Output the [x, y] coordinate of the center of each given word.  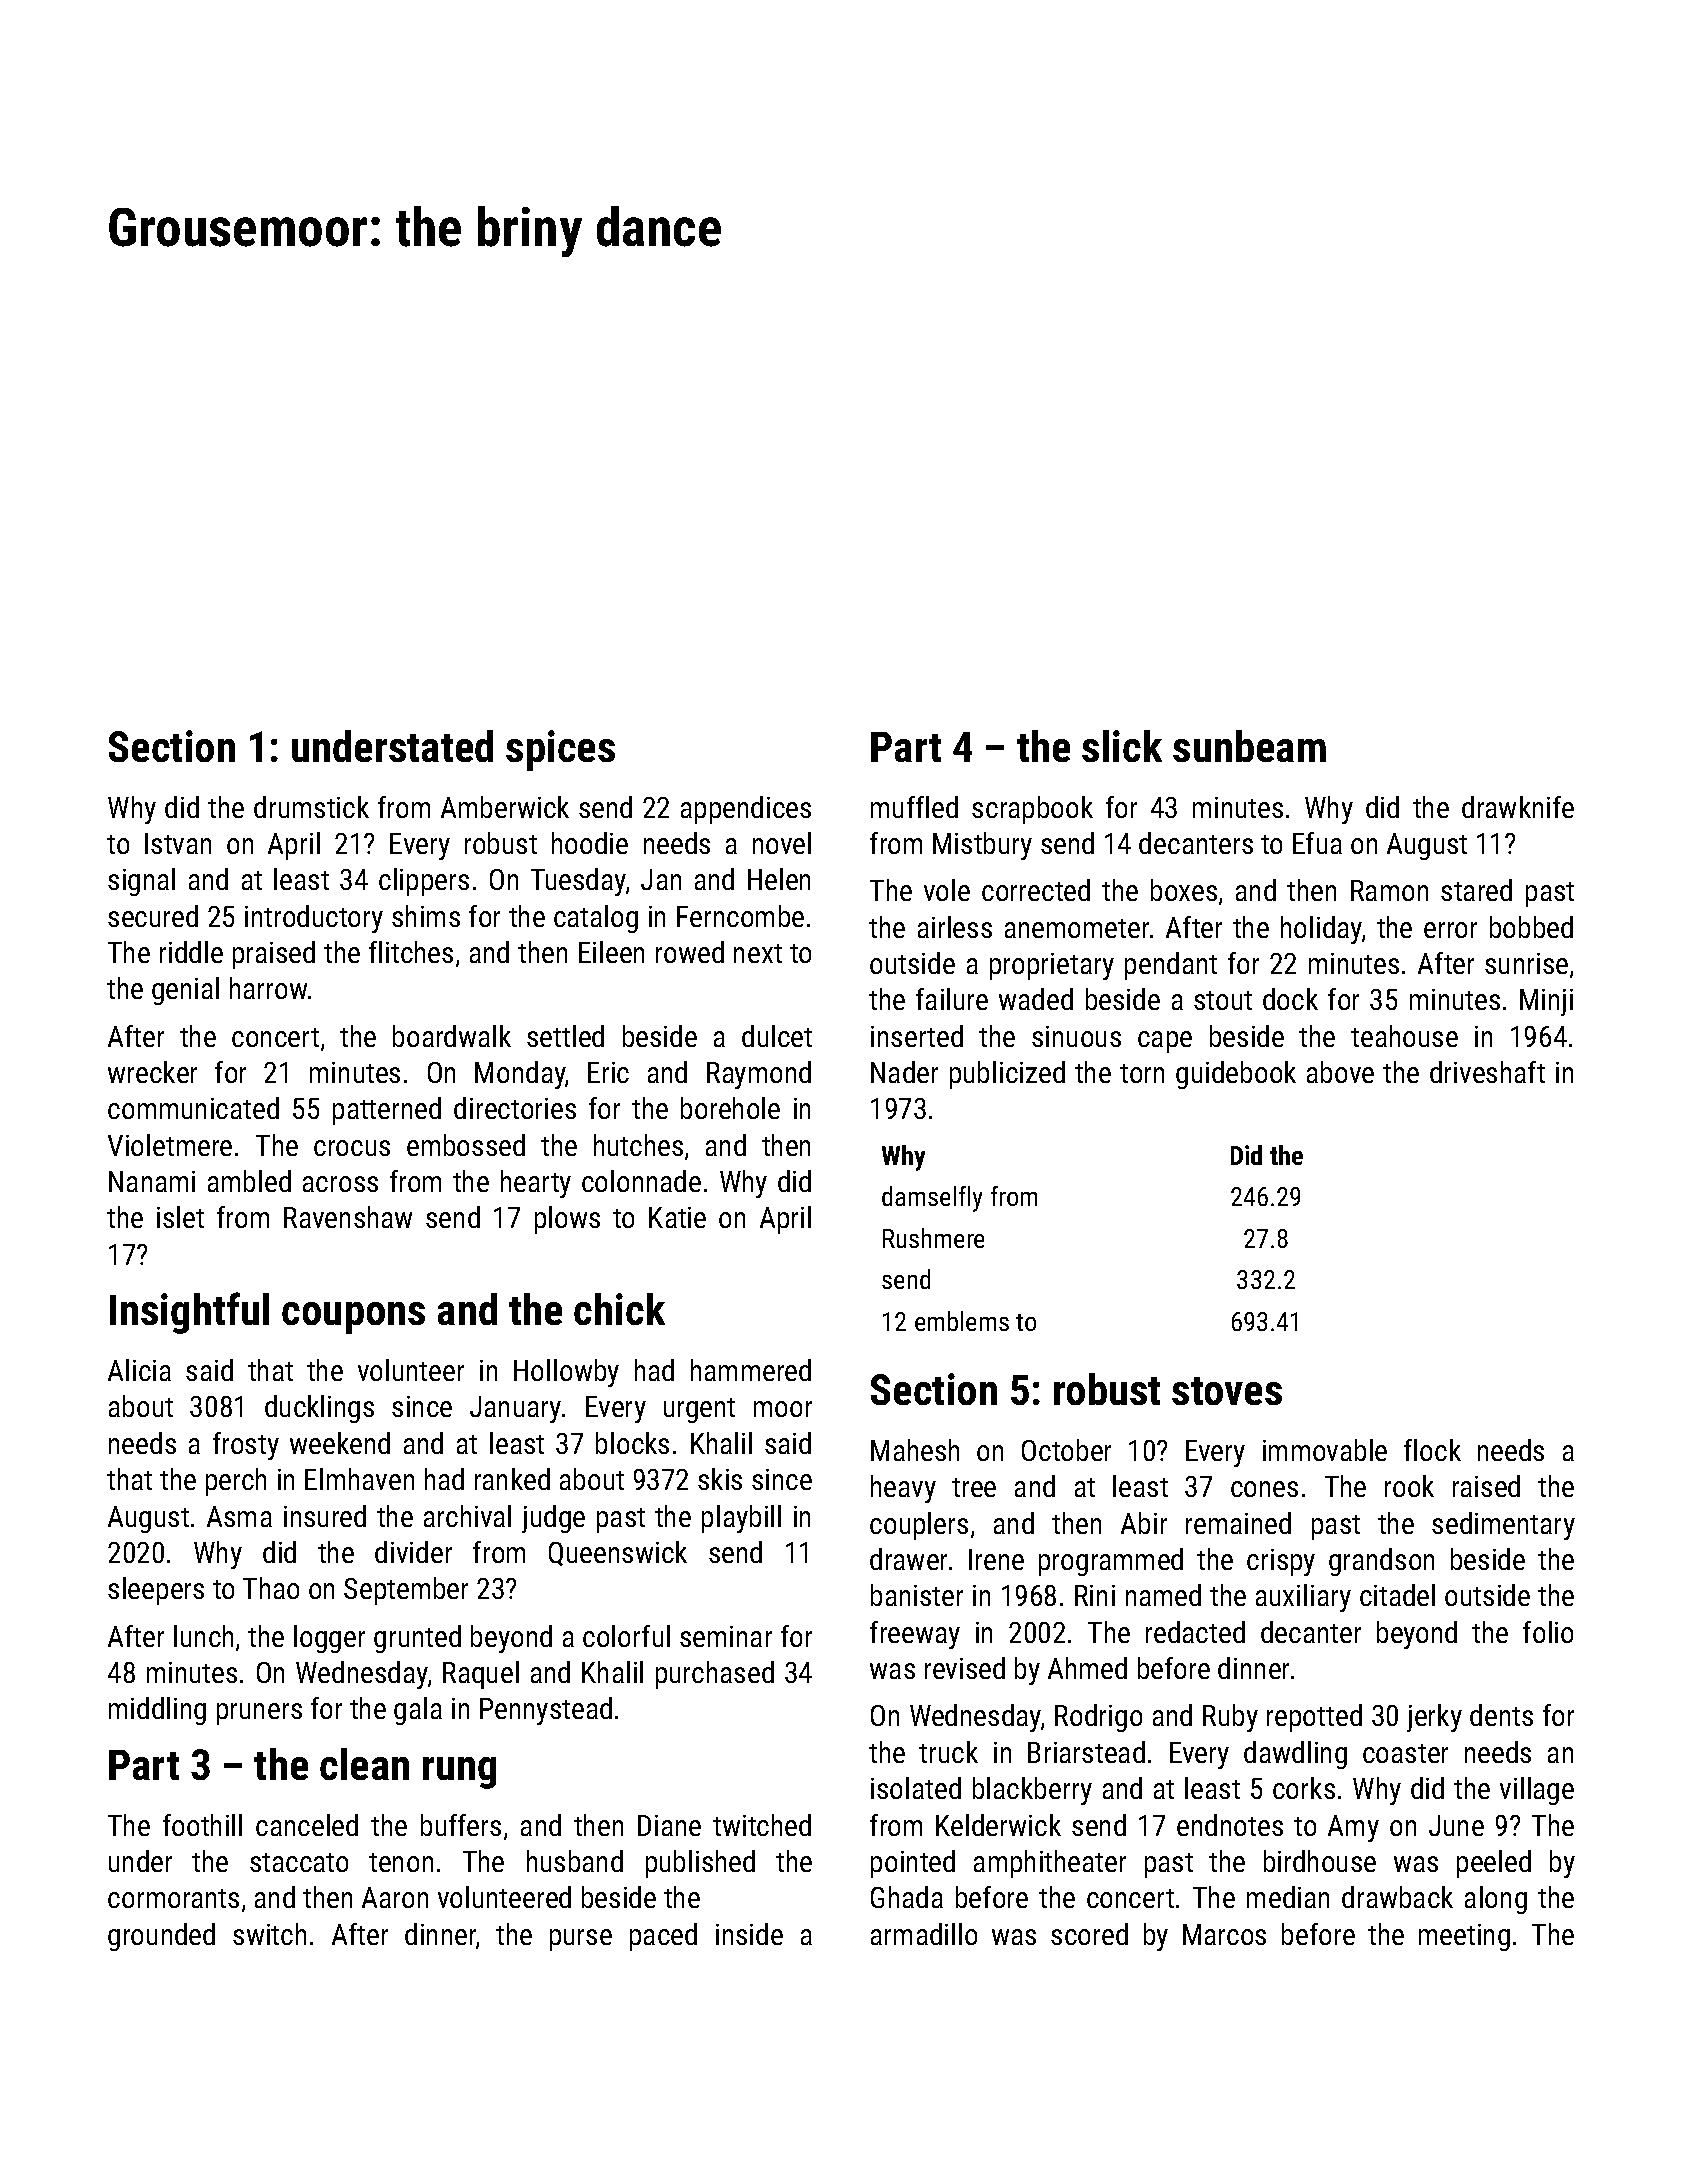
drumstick [311, 807]
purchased [715, 1675]
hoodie [590, 843]
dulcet [777, 1036]
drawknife [1518, 807]
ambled [249, 1181]
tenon [401, 1862]
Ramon [1389, 890]
